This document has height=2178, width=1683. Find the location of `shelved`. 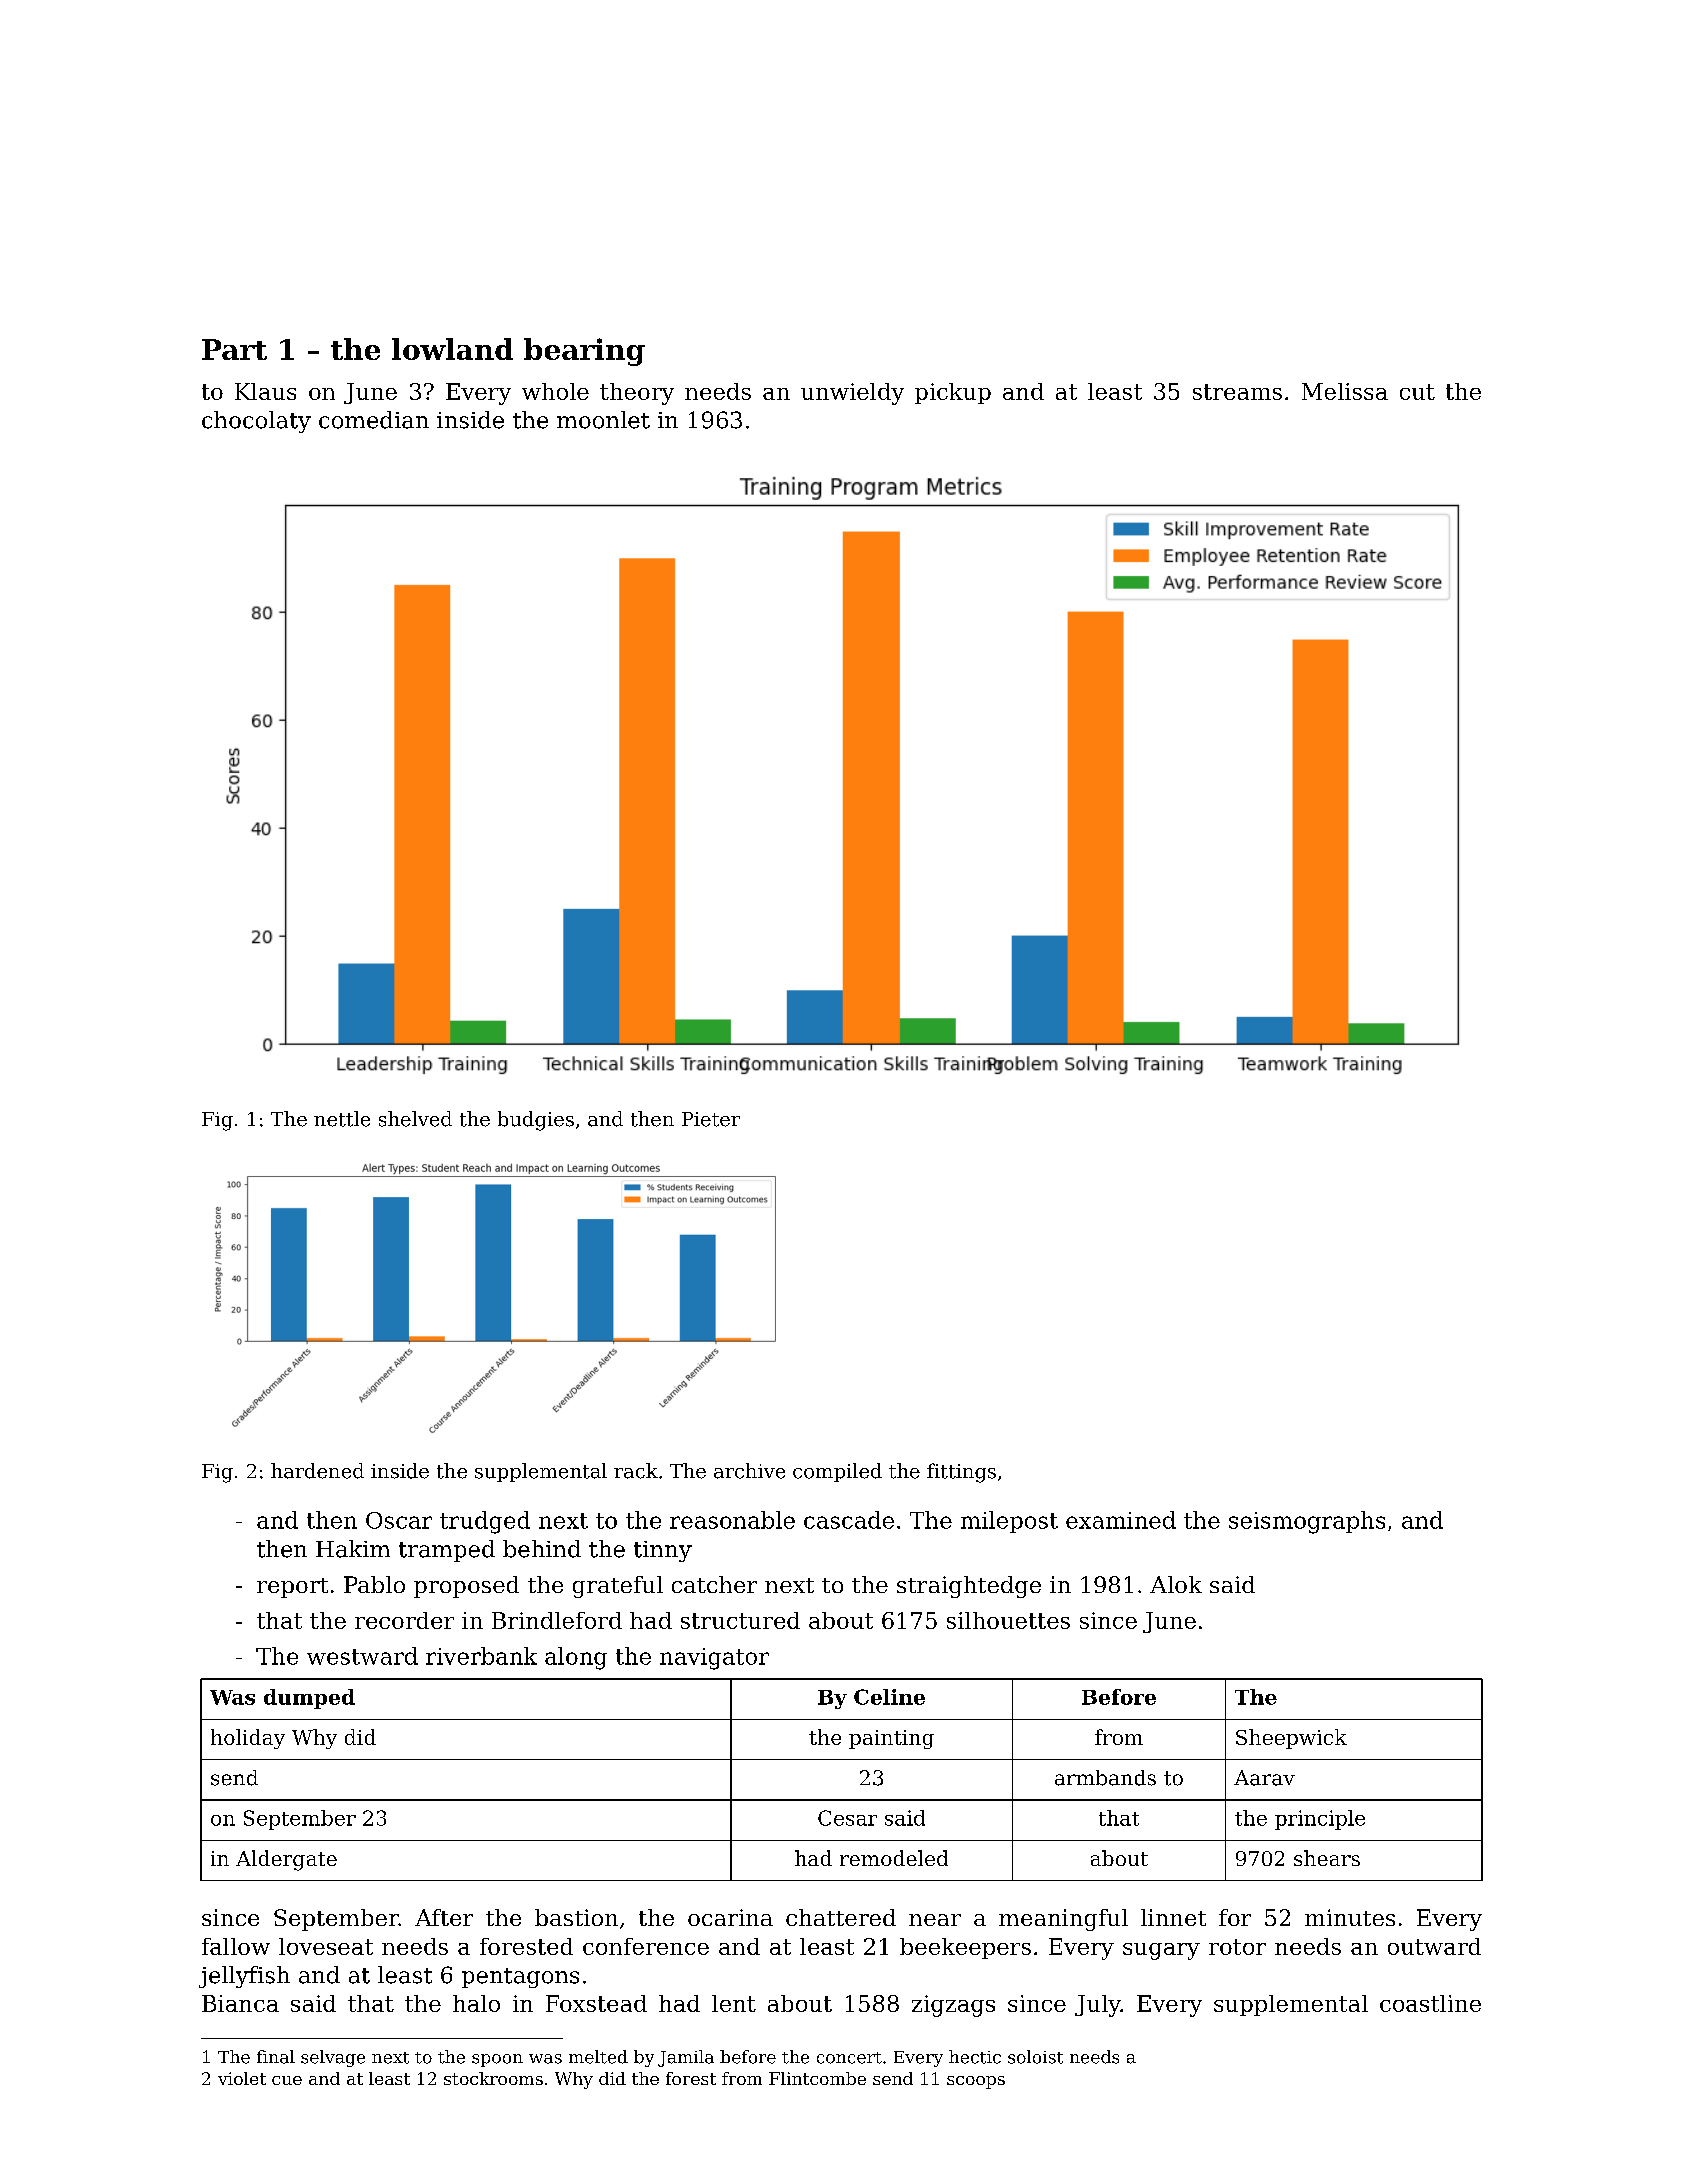

shelved is located at coordinates (415, 1119).
